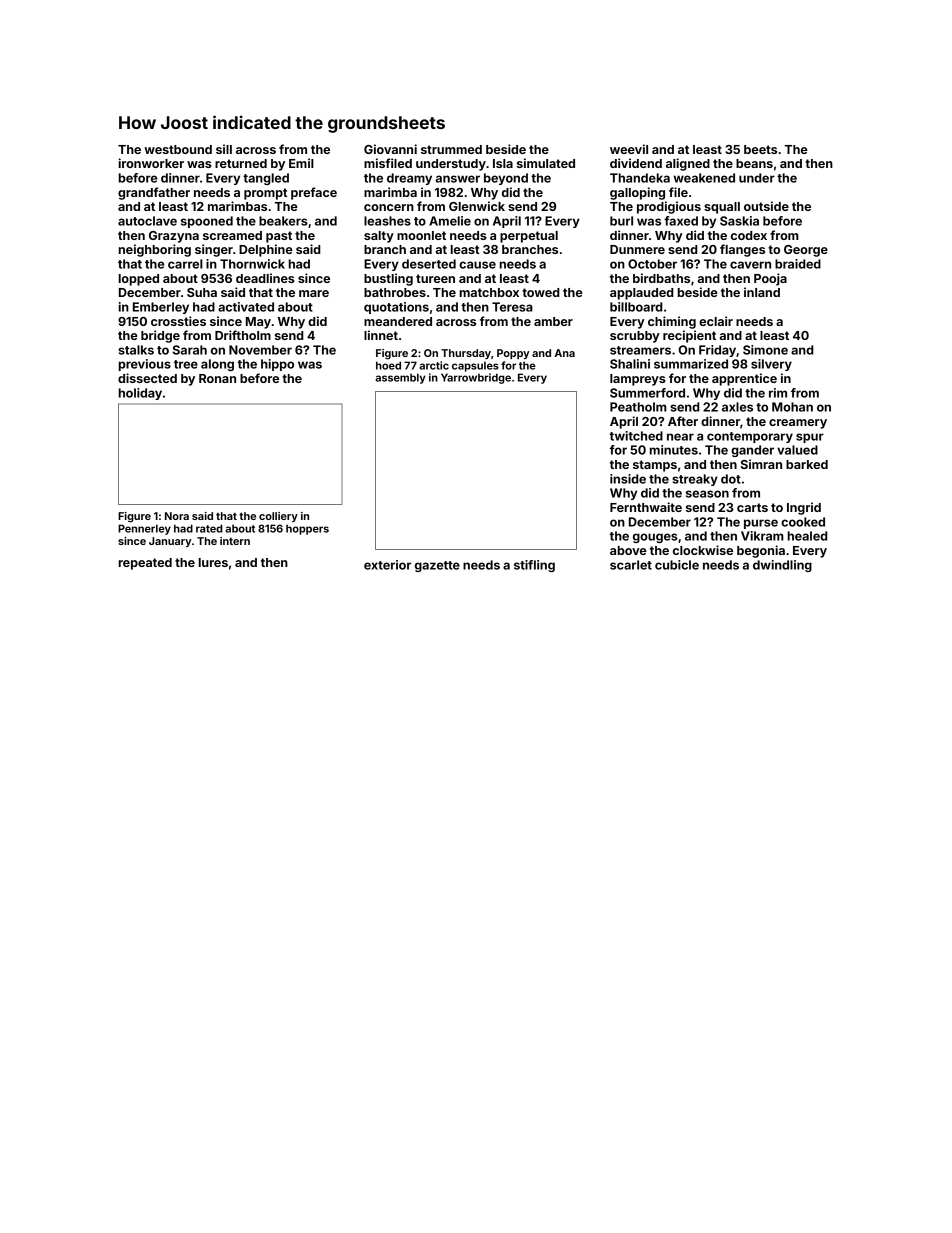 This document has height=1233, width=952. Describe the element at coordinates (749, 235) in the document. I see `codex` at that location.
